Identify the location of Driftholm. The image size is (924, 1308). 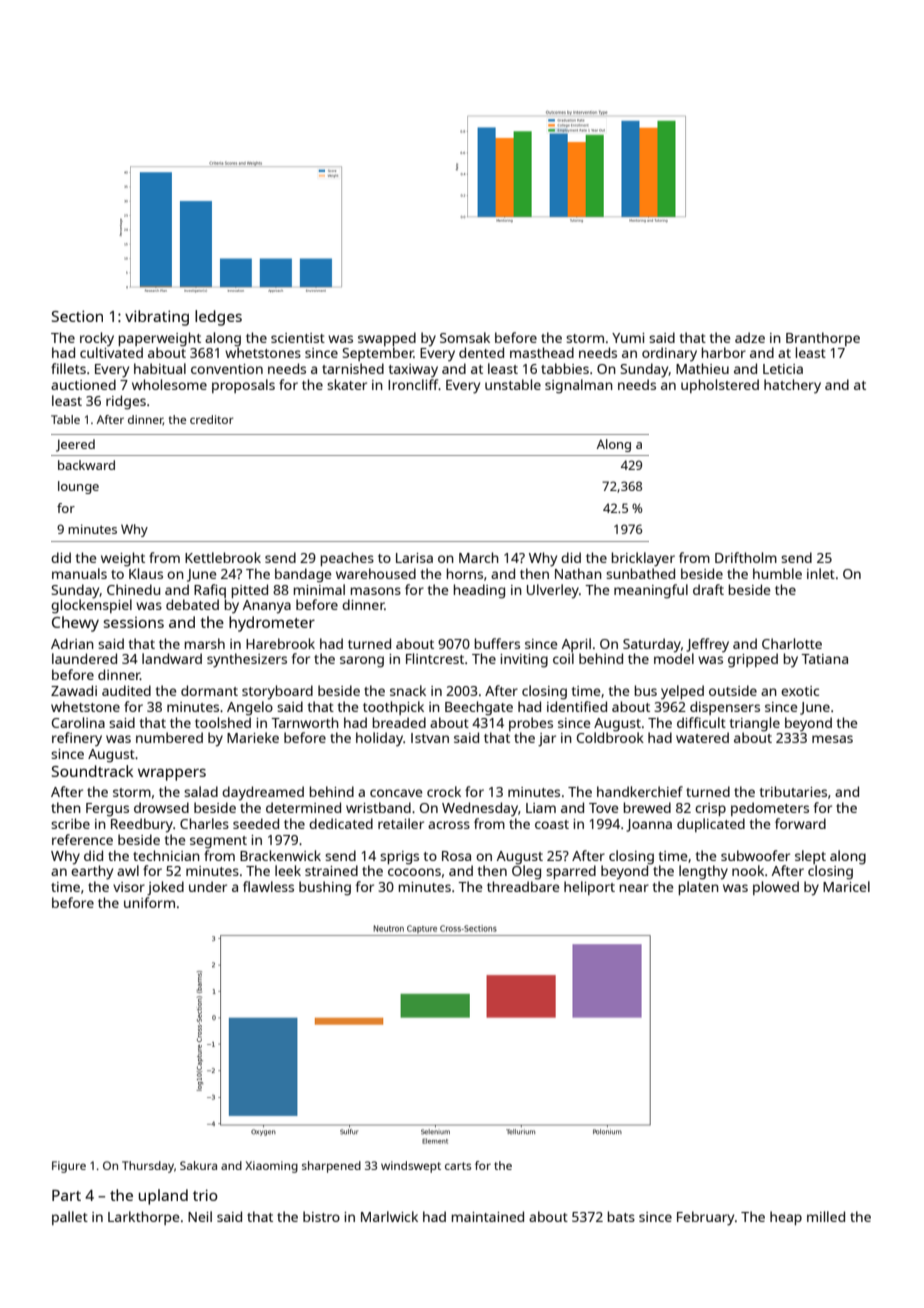
(746, 557).
